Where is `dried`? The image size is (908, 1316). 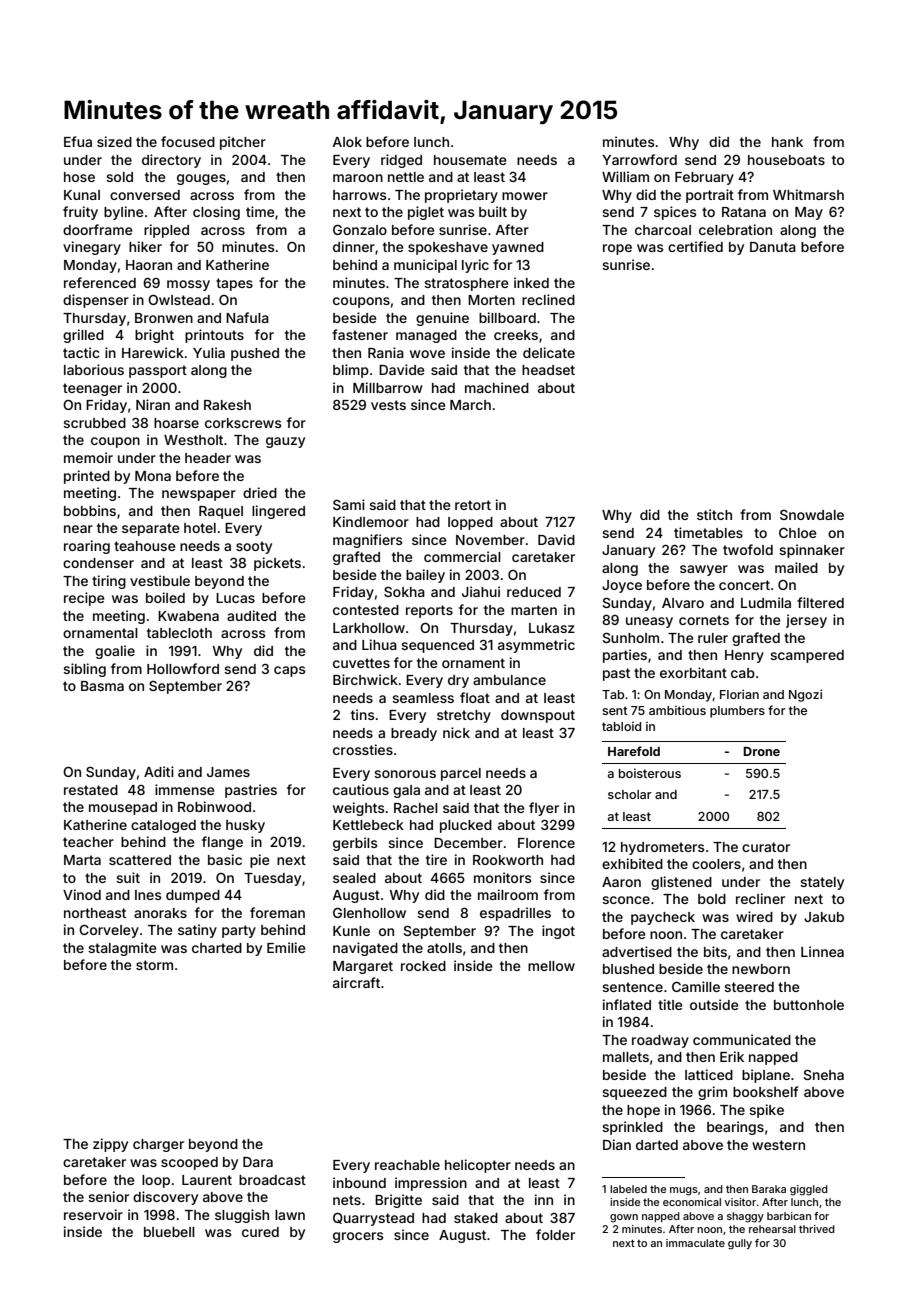 dried is located at coordinates (260, 492).
